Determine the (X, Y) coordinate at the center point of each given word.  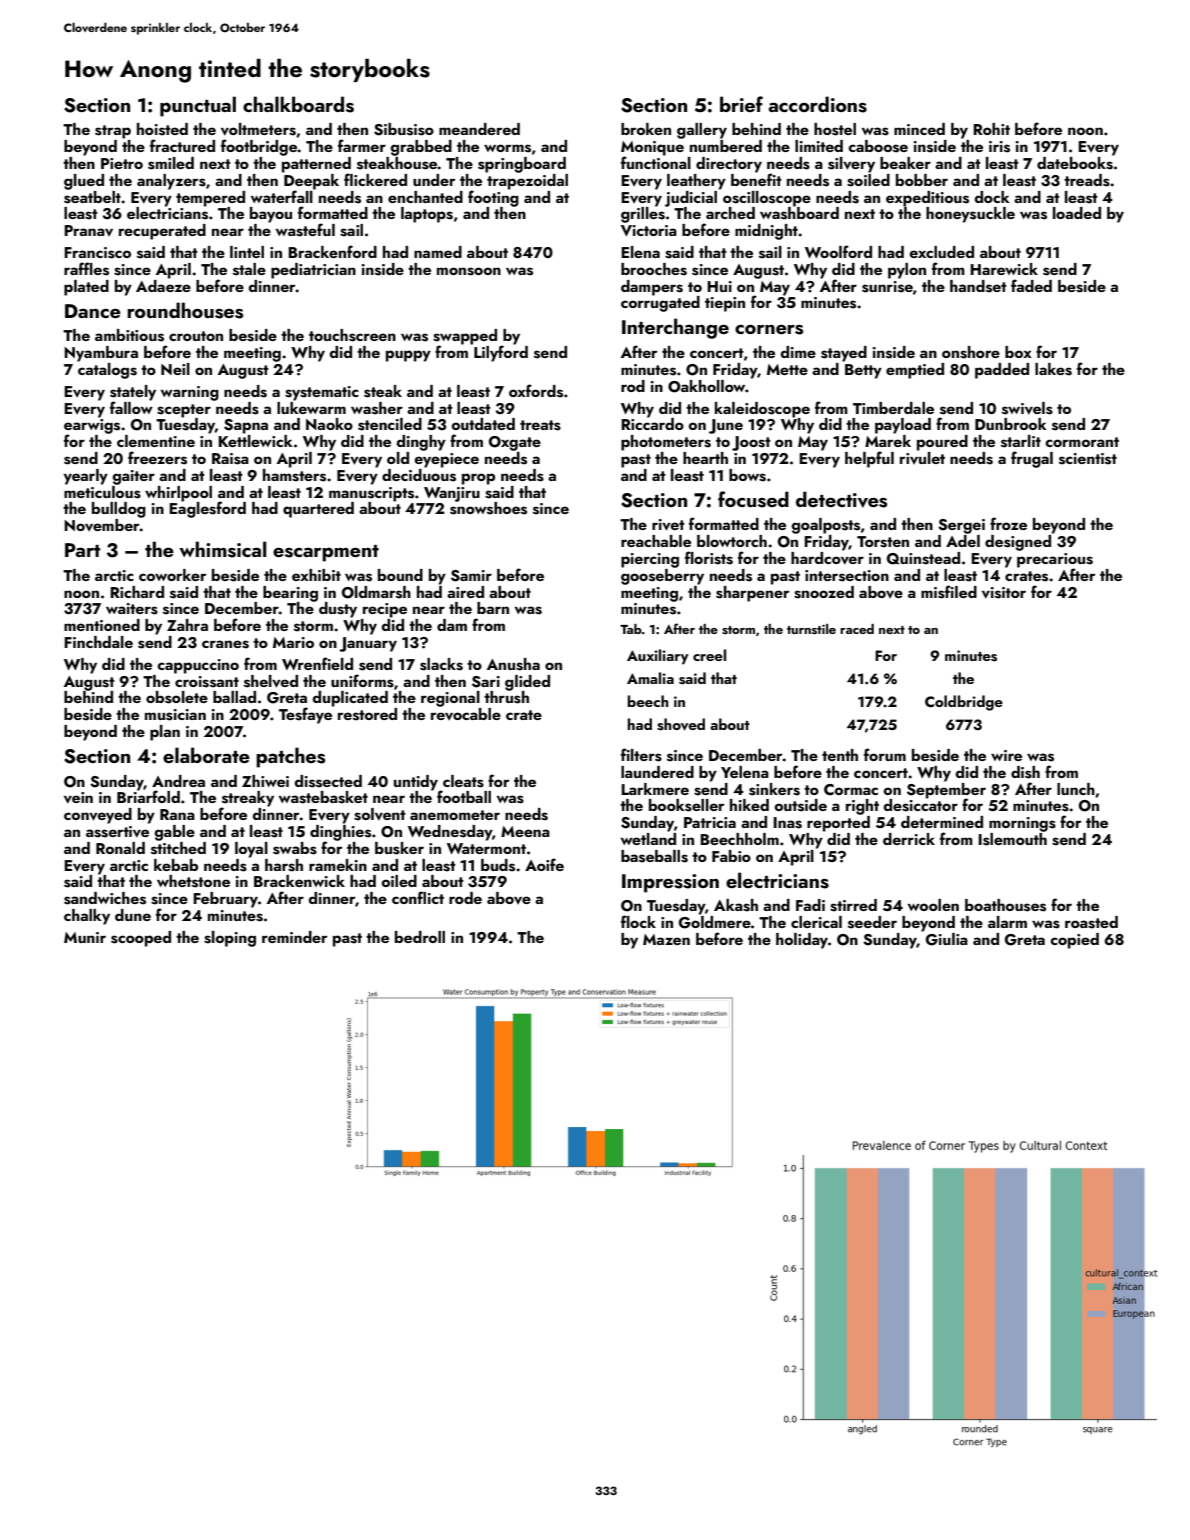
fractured (182, 145)
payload (903, 426)
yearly (85, 477)
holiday (802, 941)
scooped (141, 939)
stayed (844, 354)
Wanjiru (452, 494)
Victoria (649, 230)
